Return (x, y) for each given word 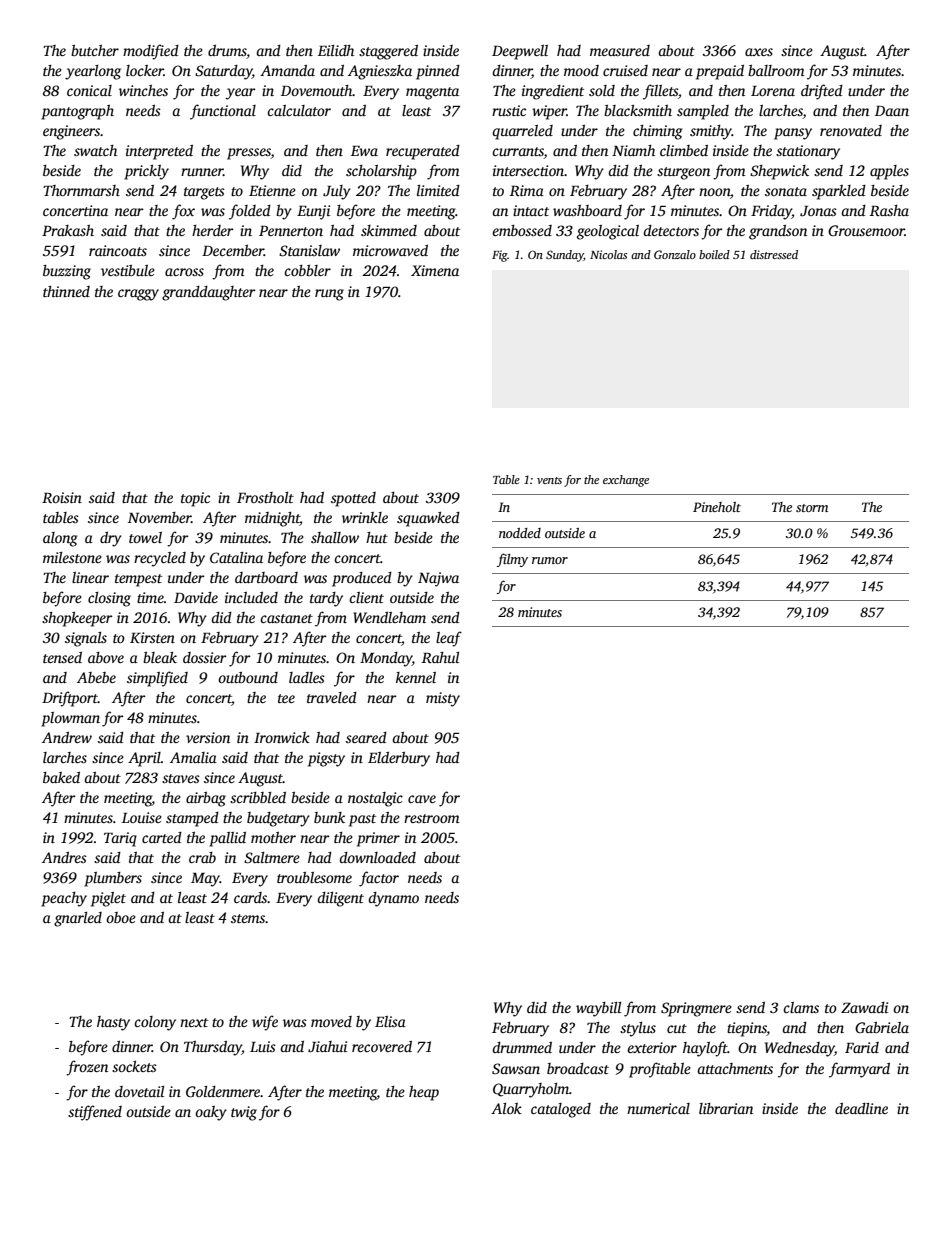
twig (244, 1113)
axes (759, 52)
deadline (861, 1108)
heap (424, 1093)
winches (143, 90)
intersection (528, 170)
